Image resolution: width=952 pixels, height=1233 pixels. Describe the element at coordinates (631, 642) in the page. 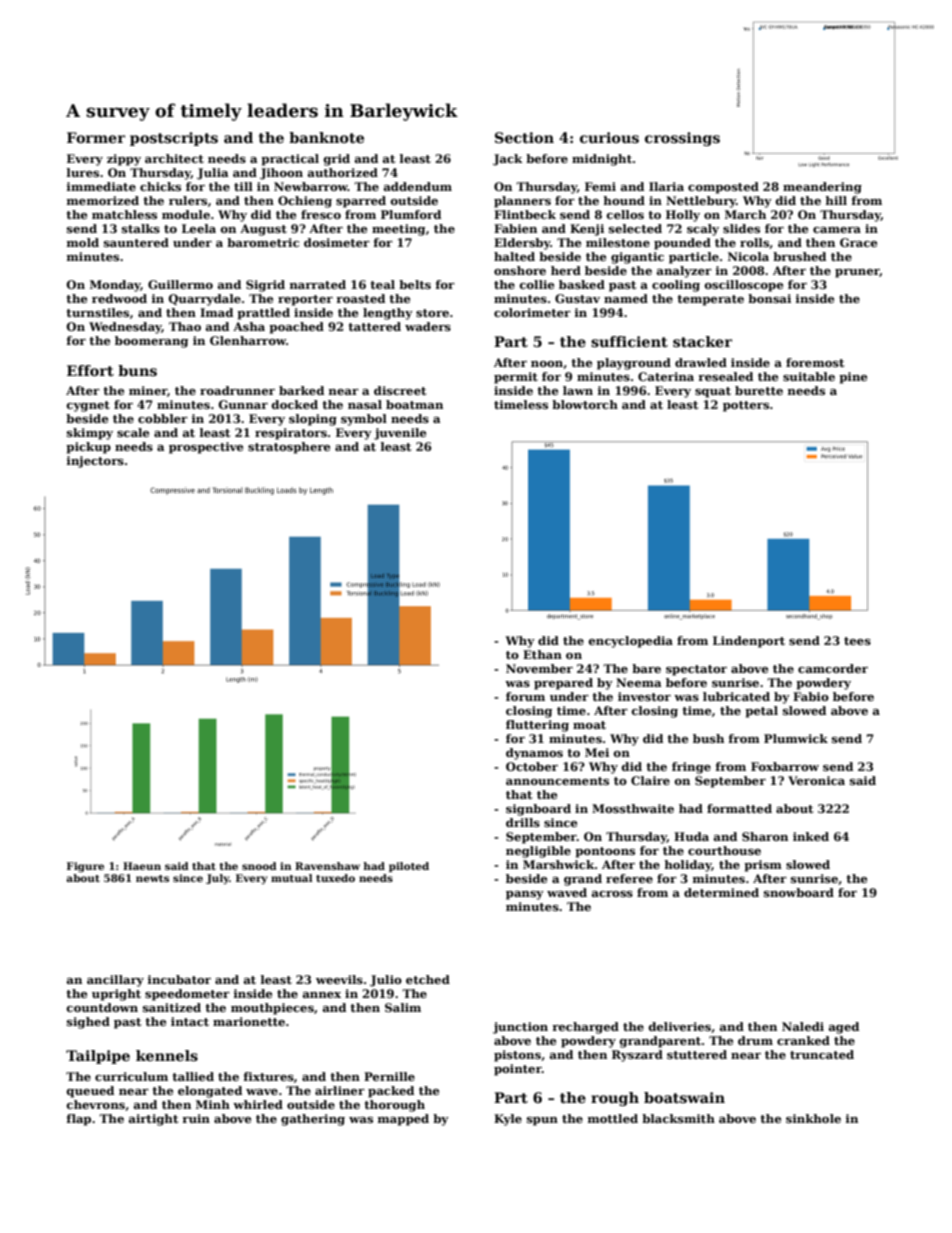

I see `encyclopedia` at that location.
